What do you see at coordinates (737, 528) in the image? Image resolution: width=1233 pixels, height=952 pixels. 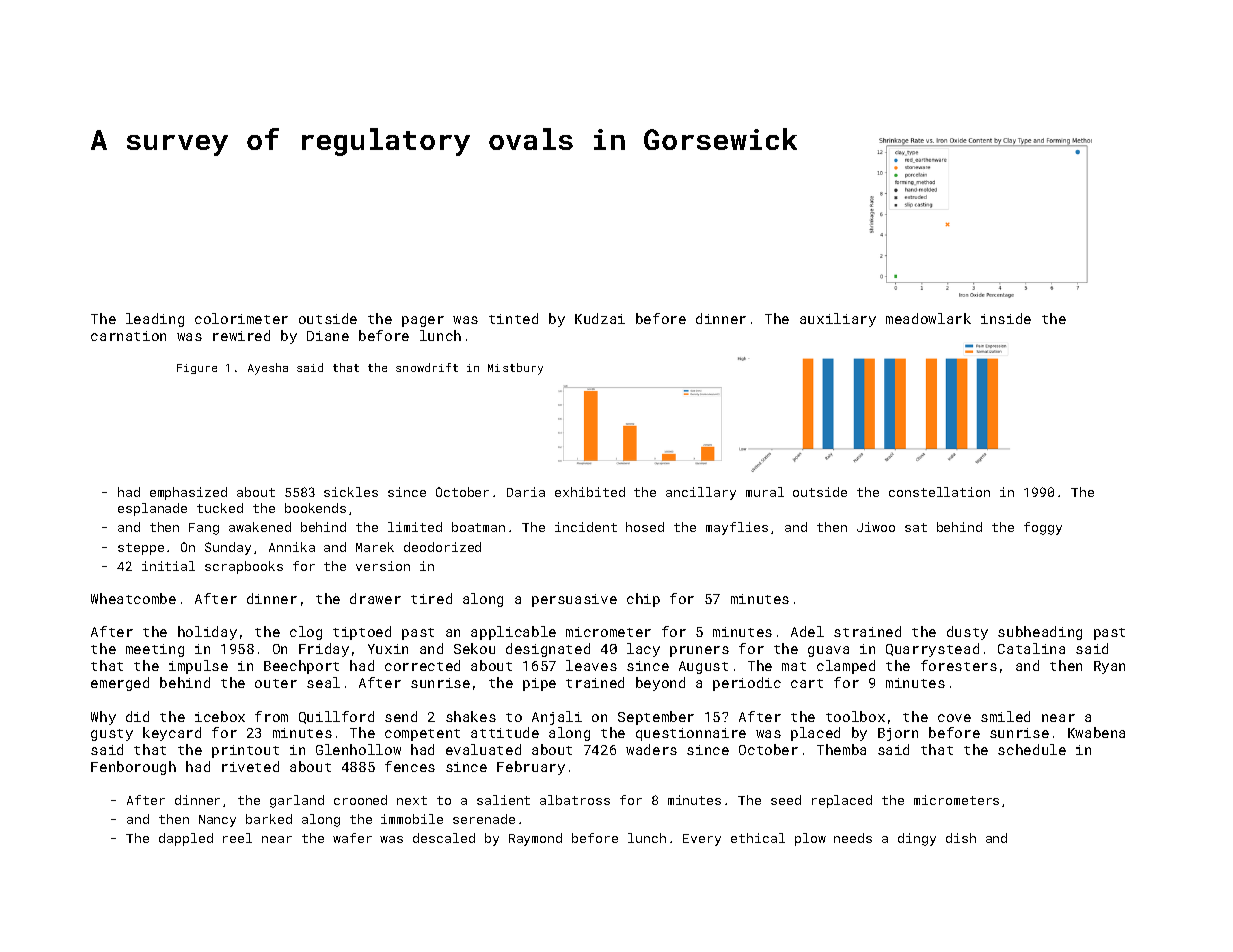 I see `mayflies` at bounding box center [737, 528].
